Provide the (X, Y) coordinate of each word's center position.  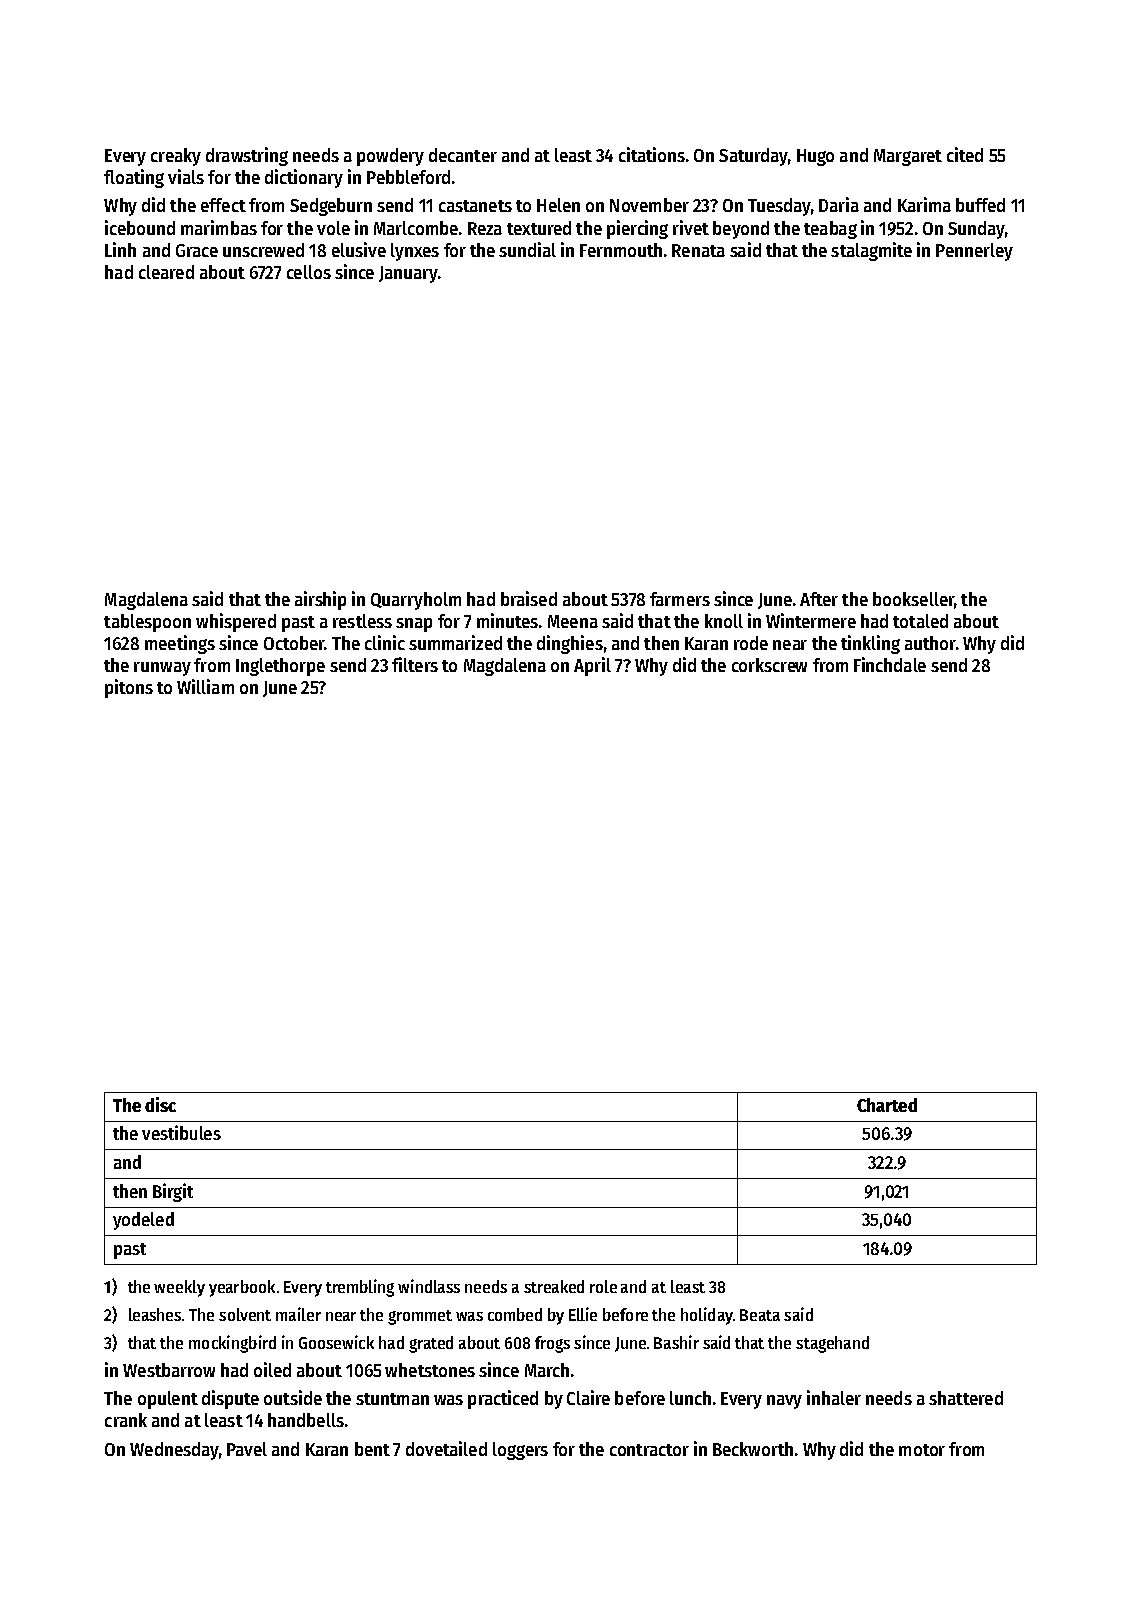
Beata (760, 1315)
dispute (230, 1399)
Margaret (908, 157)
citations (652, 154)
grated (431, 1344)
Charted (887, 1105)
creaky (176, 157)
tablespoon (147, 623)
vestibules (181, 1132)
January (408, 274)
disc (160, 1104)
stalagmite (871, 251)
